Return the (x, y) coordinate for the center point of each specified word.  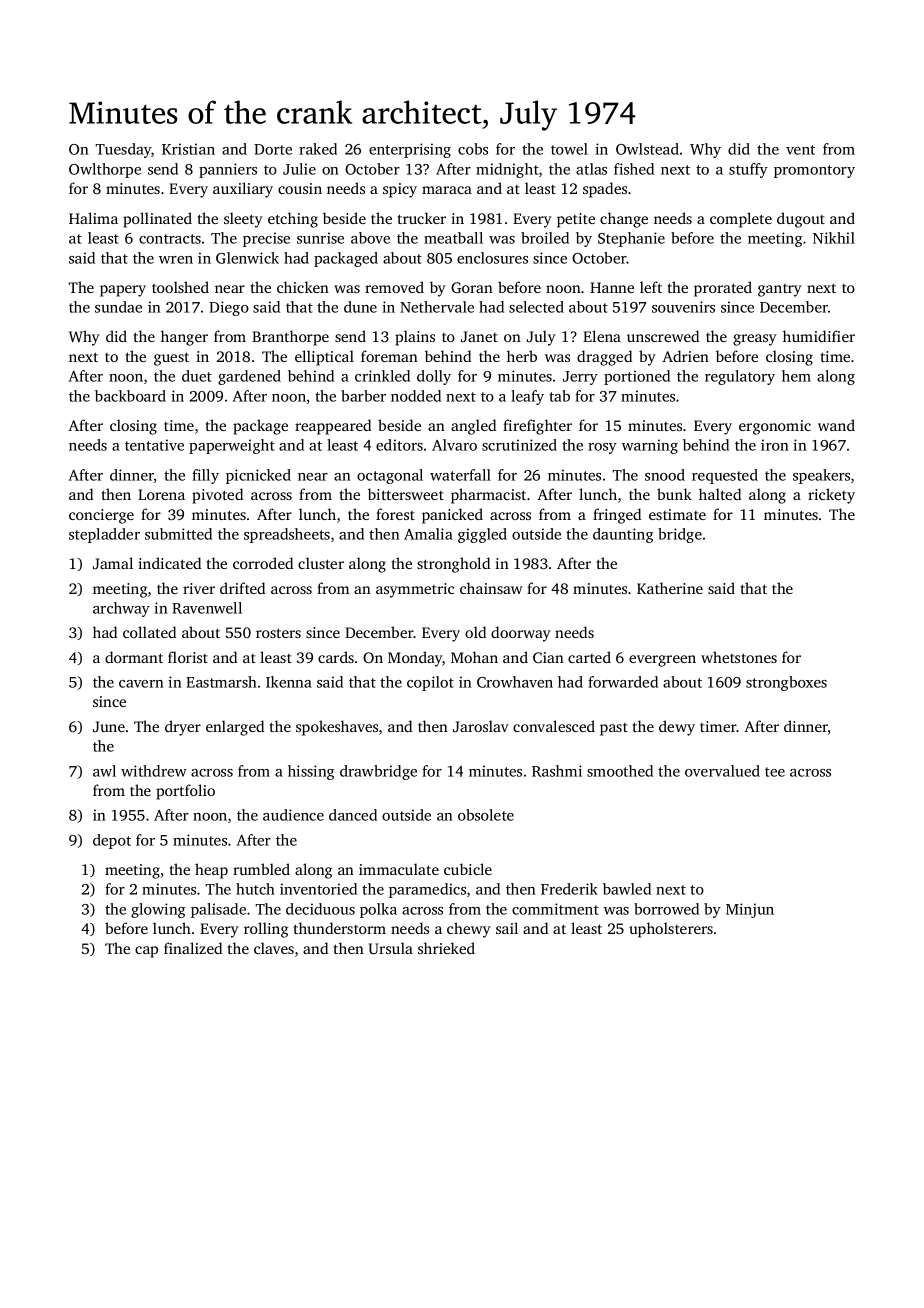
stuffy (748, 170)
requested (725, 476)
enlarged (235, 728)
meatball (453, 238)
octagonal (390, 476)
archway (121, 609)
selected (536, 307)
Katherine (670, 588)
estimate (677, 514)
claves (274, 948)
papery (123, 291)
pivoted (217, 496)
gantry (780, 290)
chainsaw (491, 588)
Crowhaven (515, 682)
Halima (93, 218)
